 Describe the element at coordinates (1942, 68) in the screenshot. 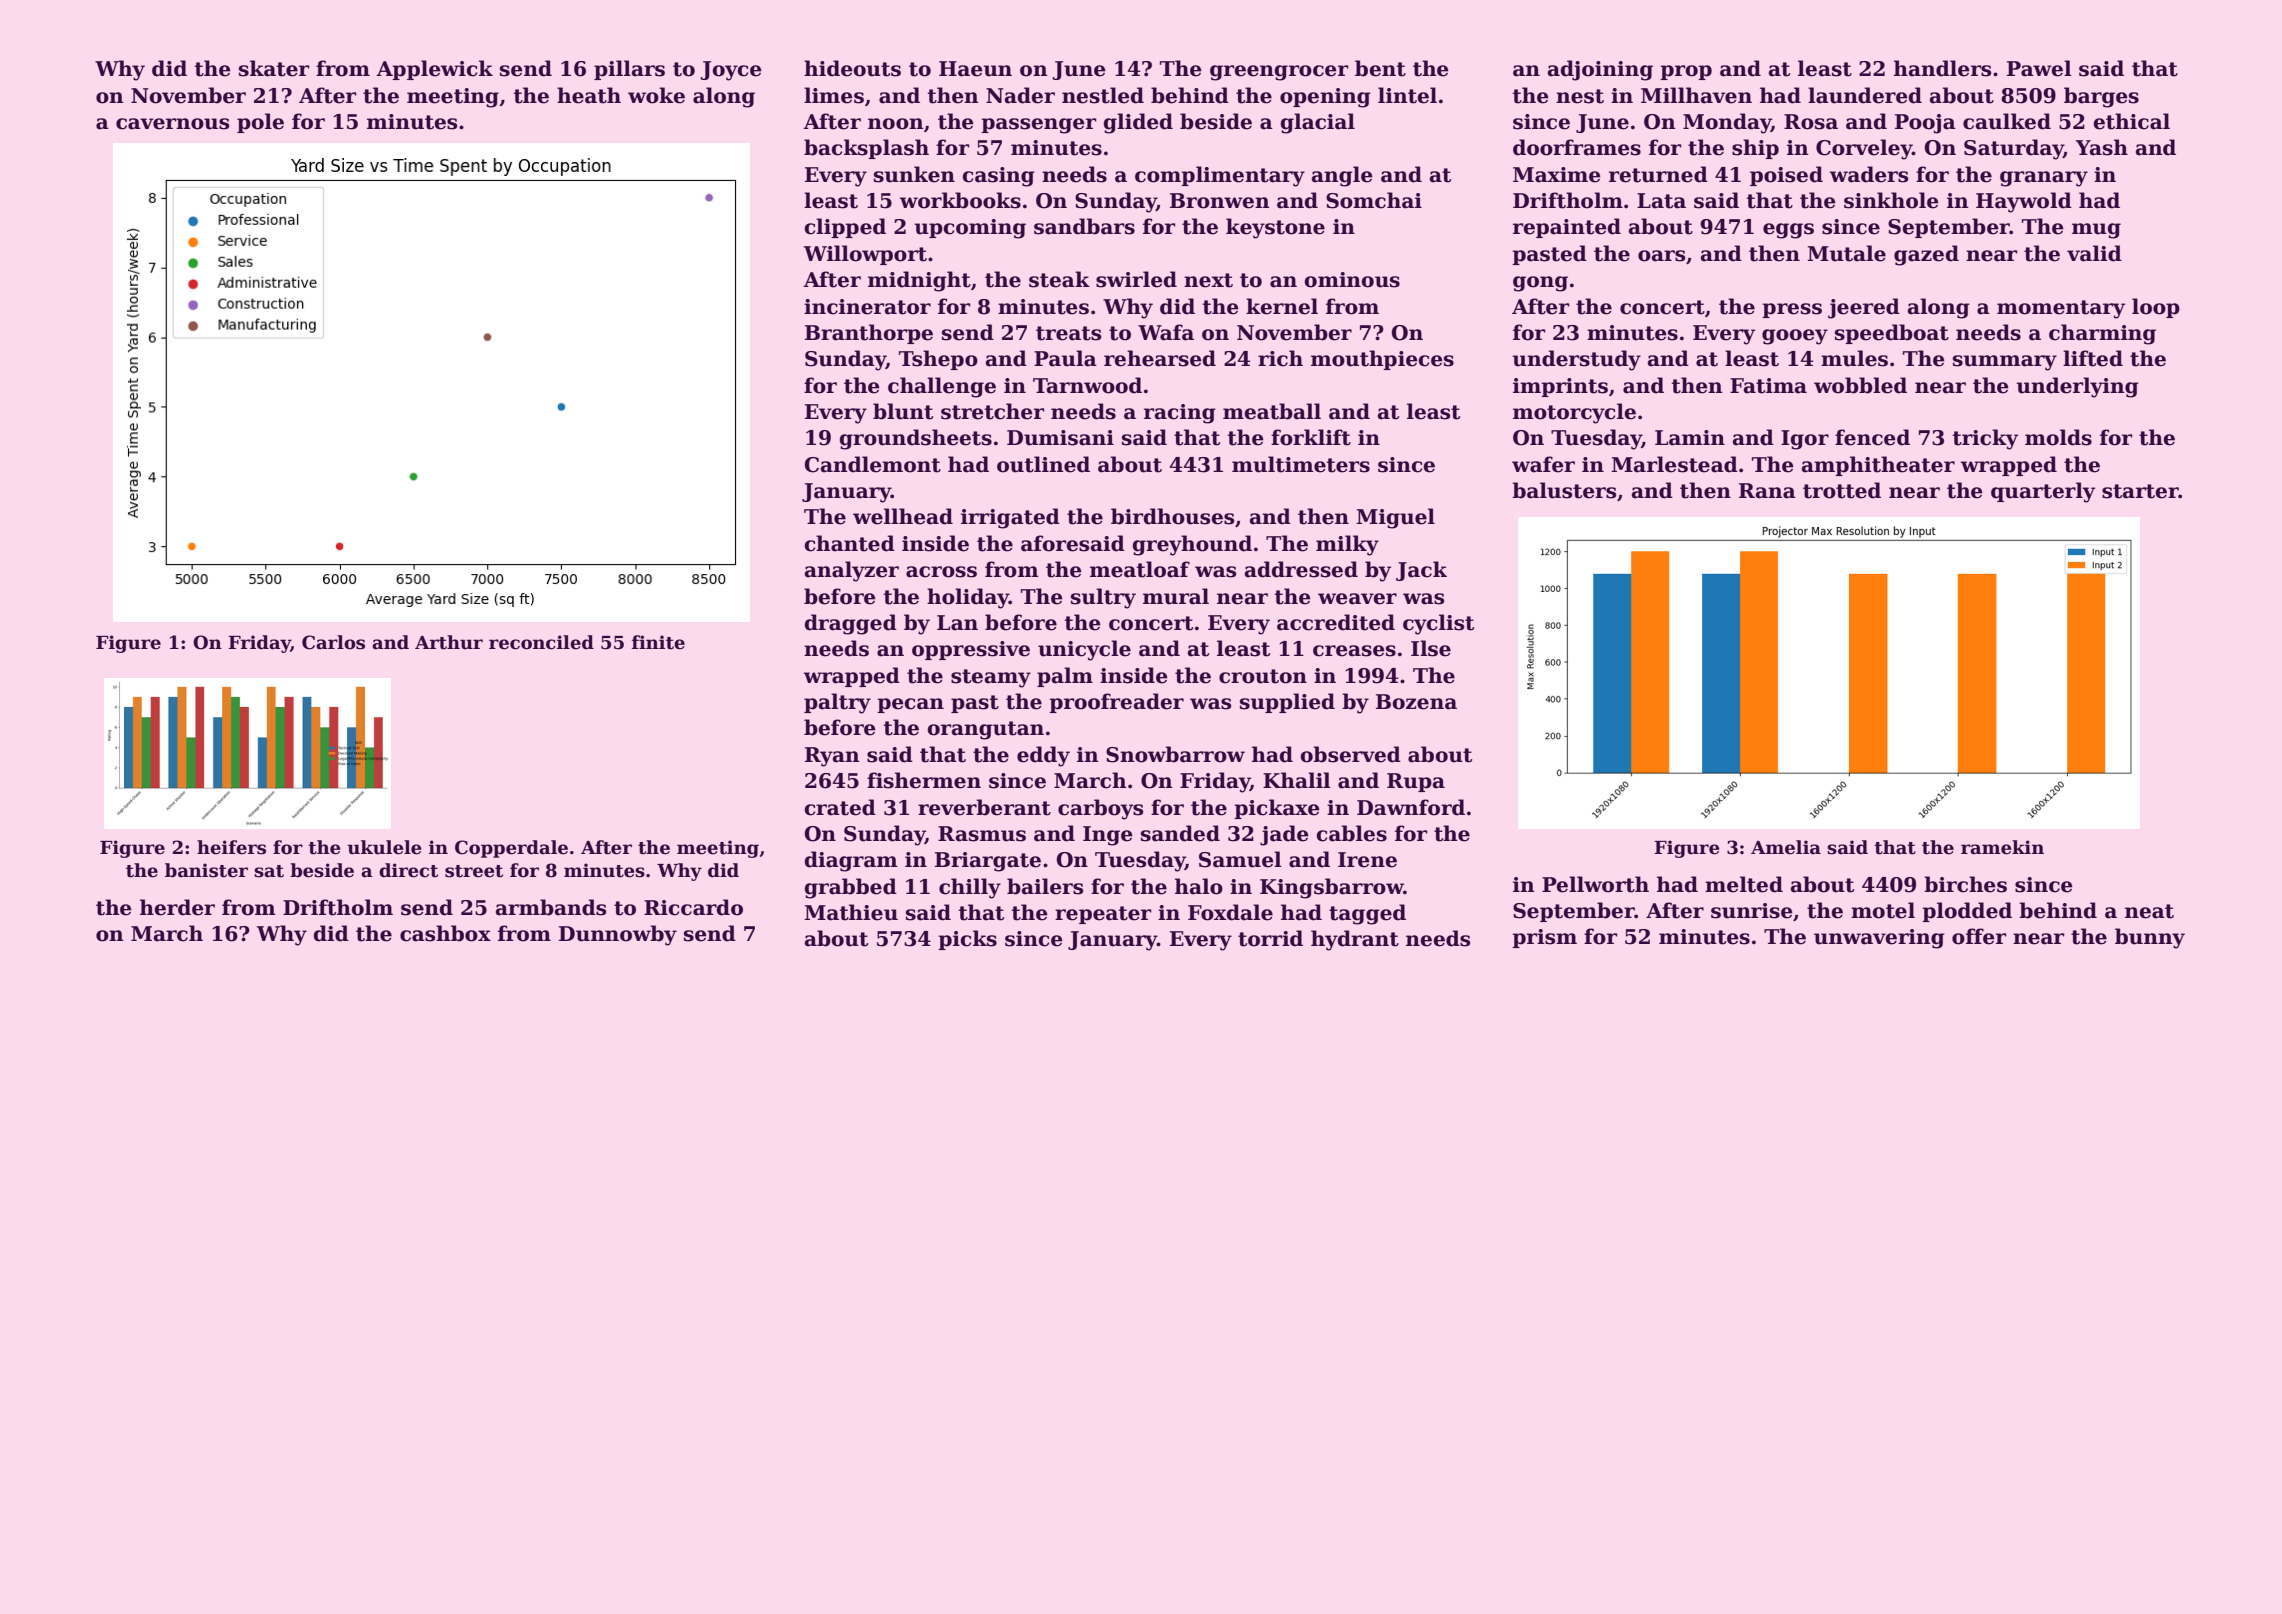

I see `handlers` at that location.
